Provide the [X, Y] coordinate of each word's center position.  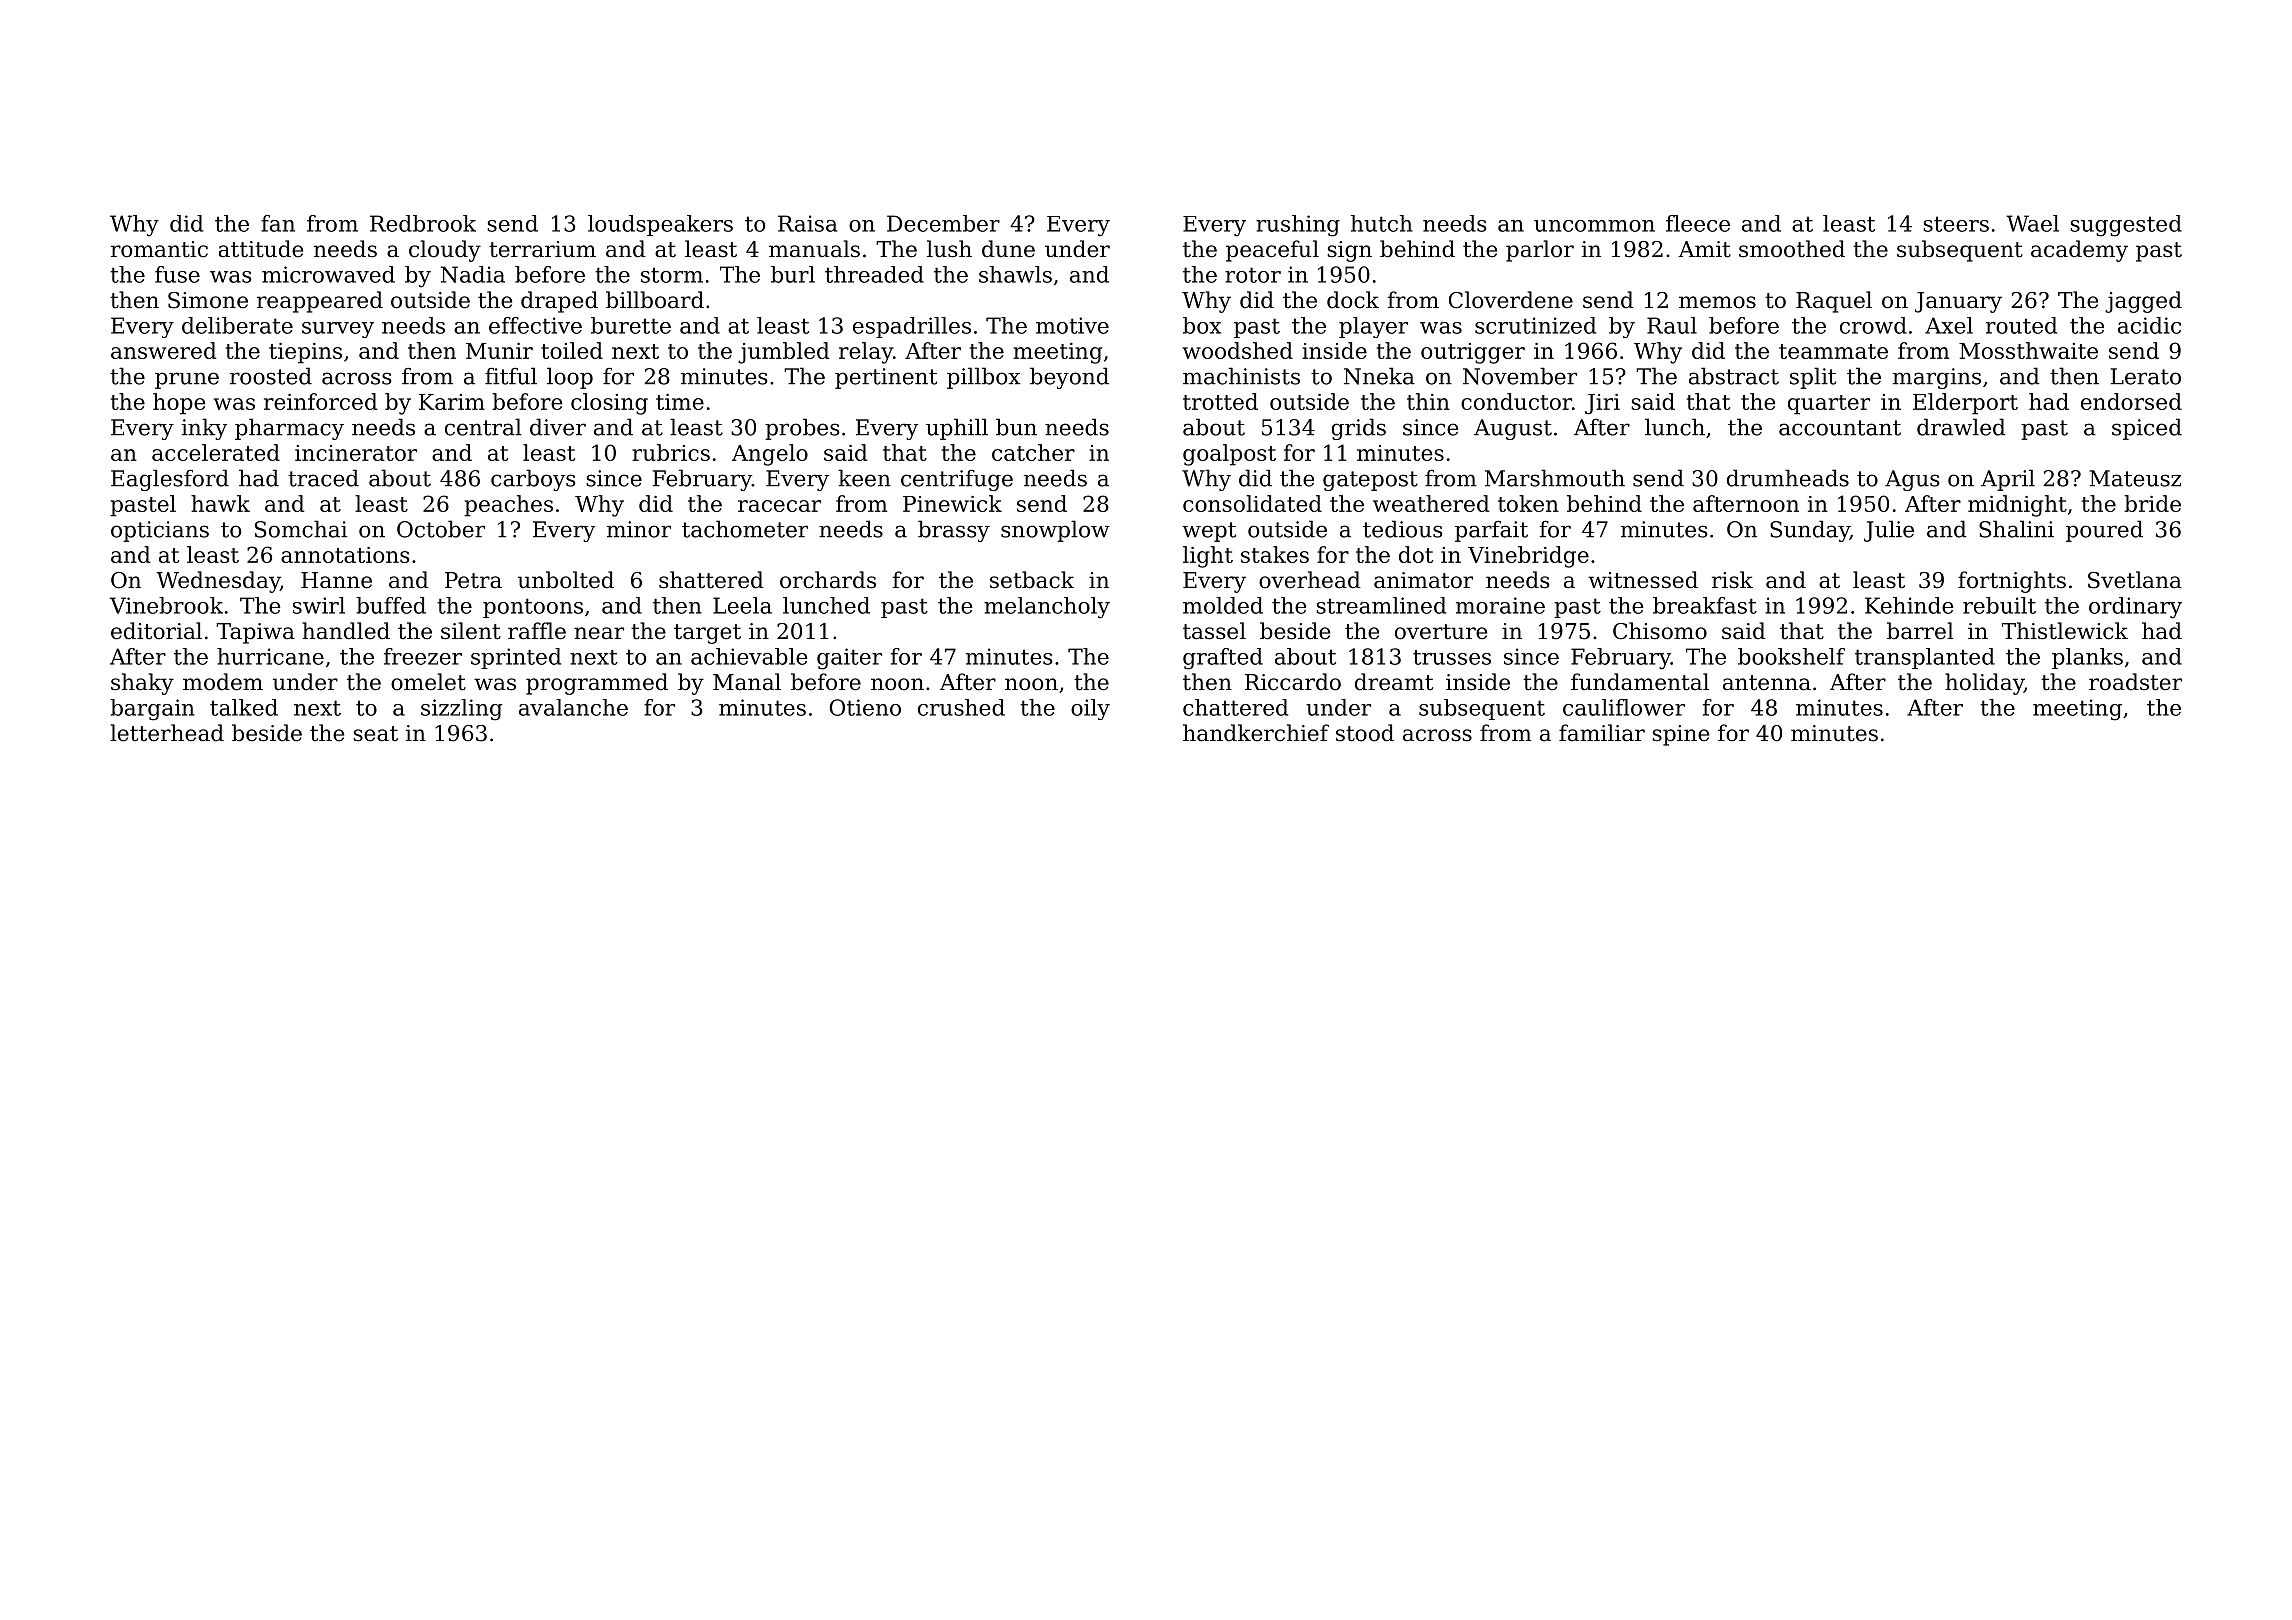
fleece [1698, 223]
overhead [1310, 580]
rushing [1298, 226]
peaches [508, 506]
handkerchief [1256, 733]
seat [375, 734]
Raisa [807, 223]
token [1528, 503]
